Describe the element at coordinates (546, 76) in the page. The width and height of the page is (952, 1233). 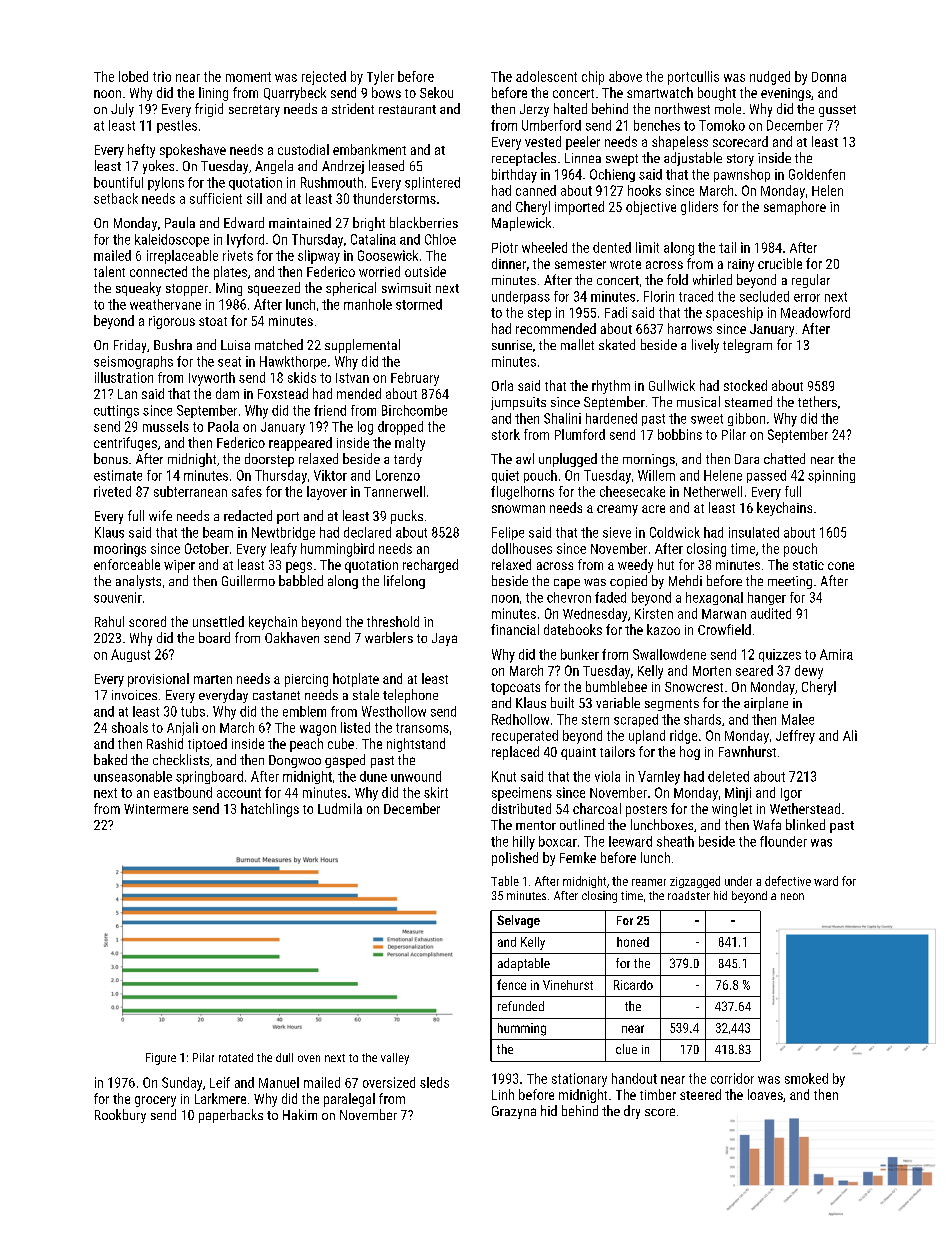
I see `adolescent` at that location.
